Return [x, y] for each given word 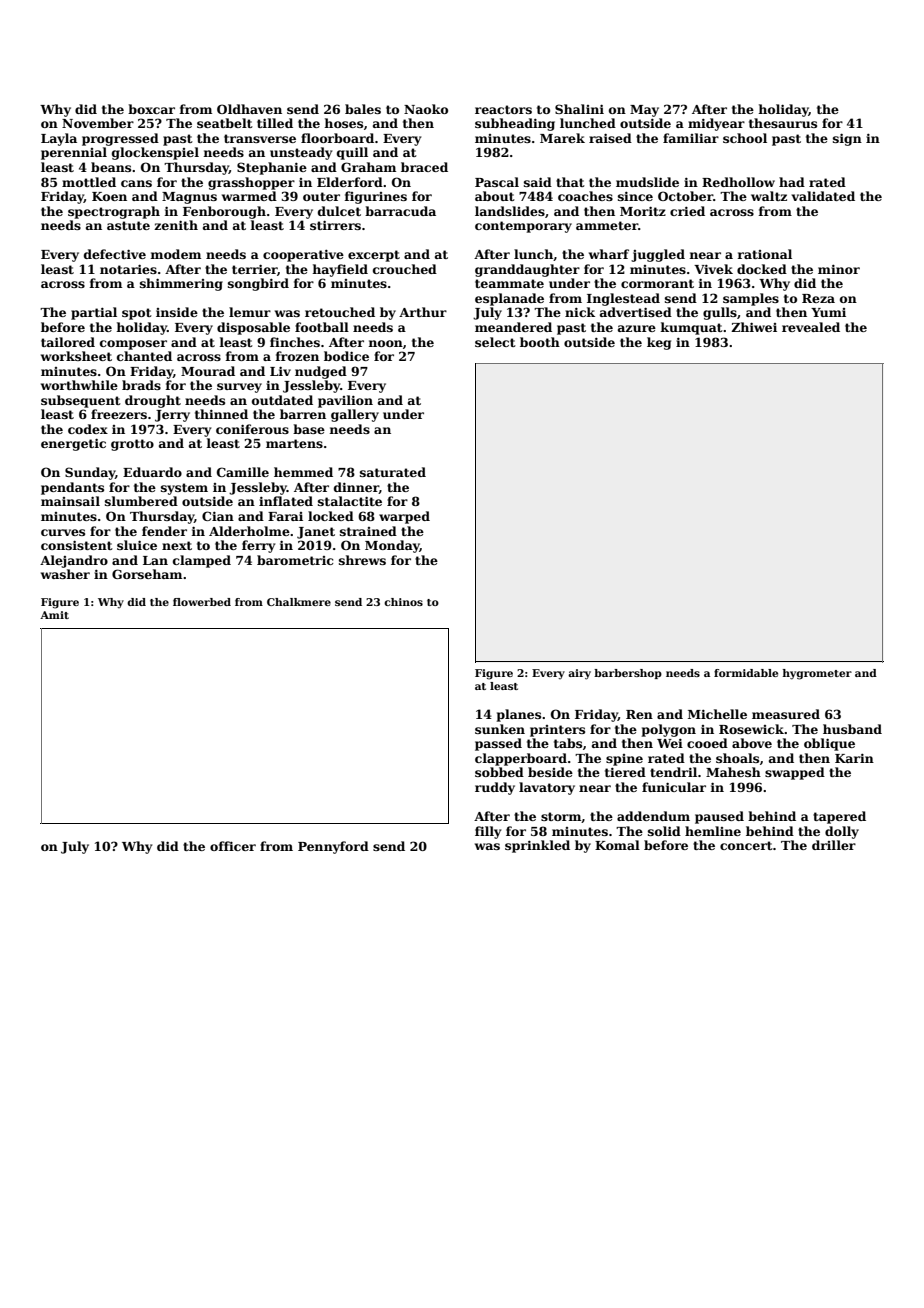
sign [847, 139]
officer [233, 846]
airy [579, 674]
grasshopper [251, 183]
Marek [562, 138]
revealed [811, 327]
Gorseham [147, 574]
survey [239, 388]
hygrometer [817, 674]
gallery [355, 415]
